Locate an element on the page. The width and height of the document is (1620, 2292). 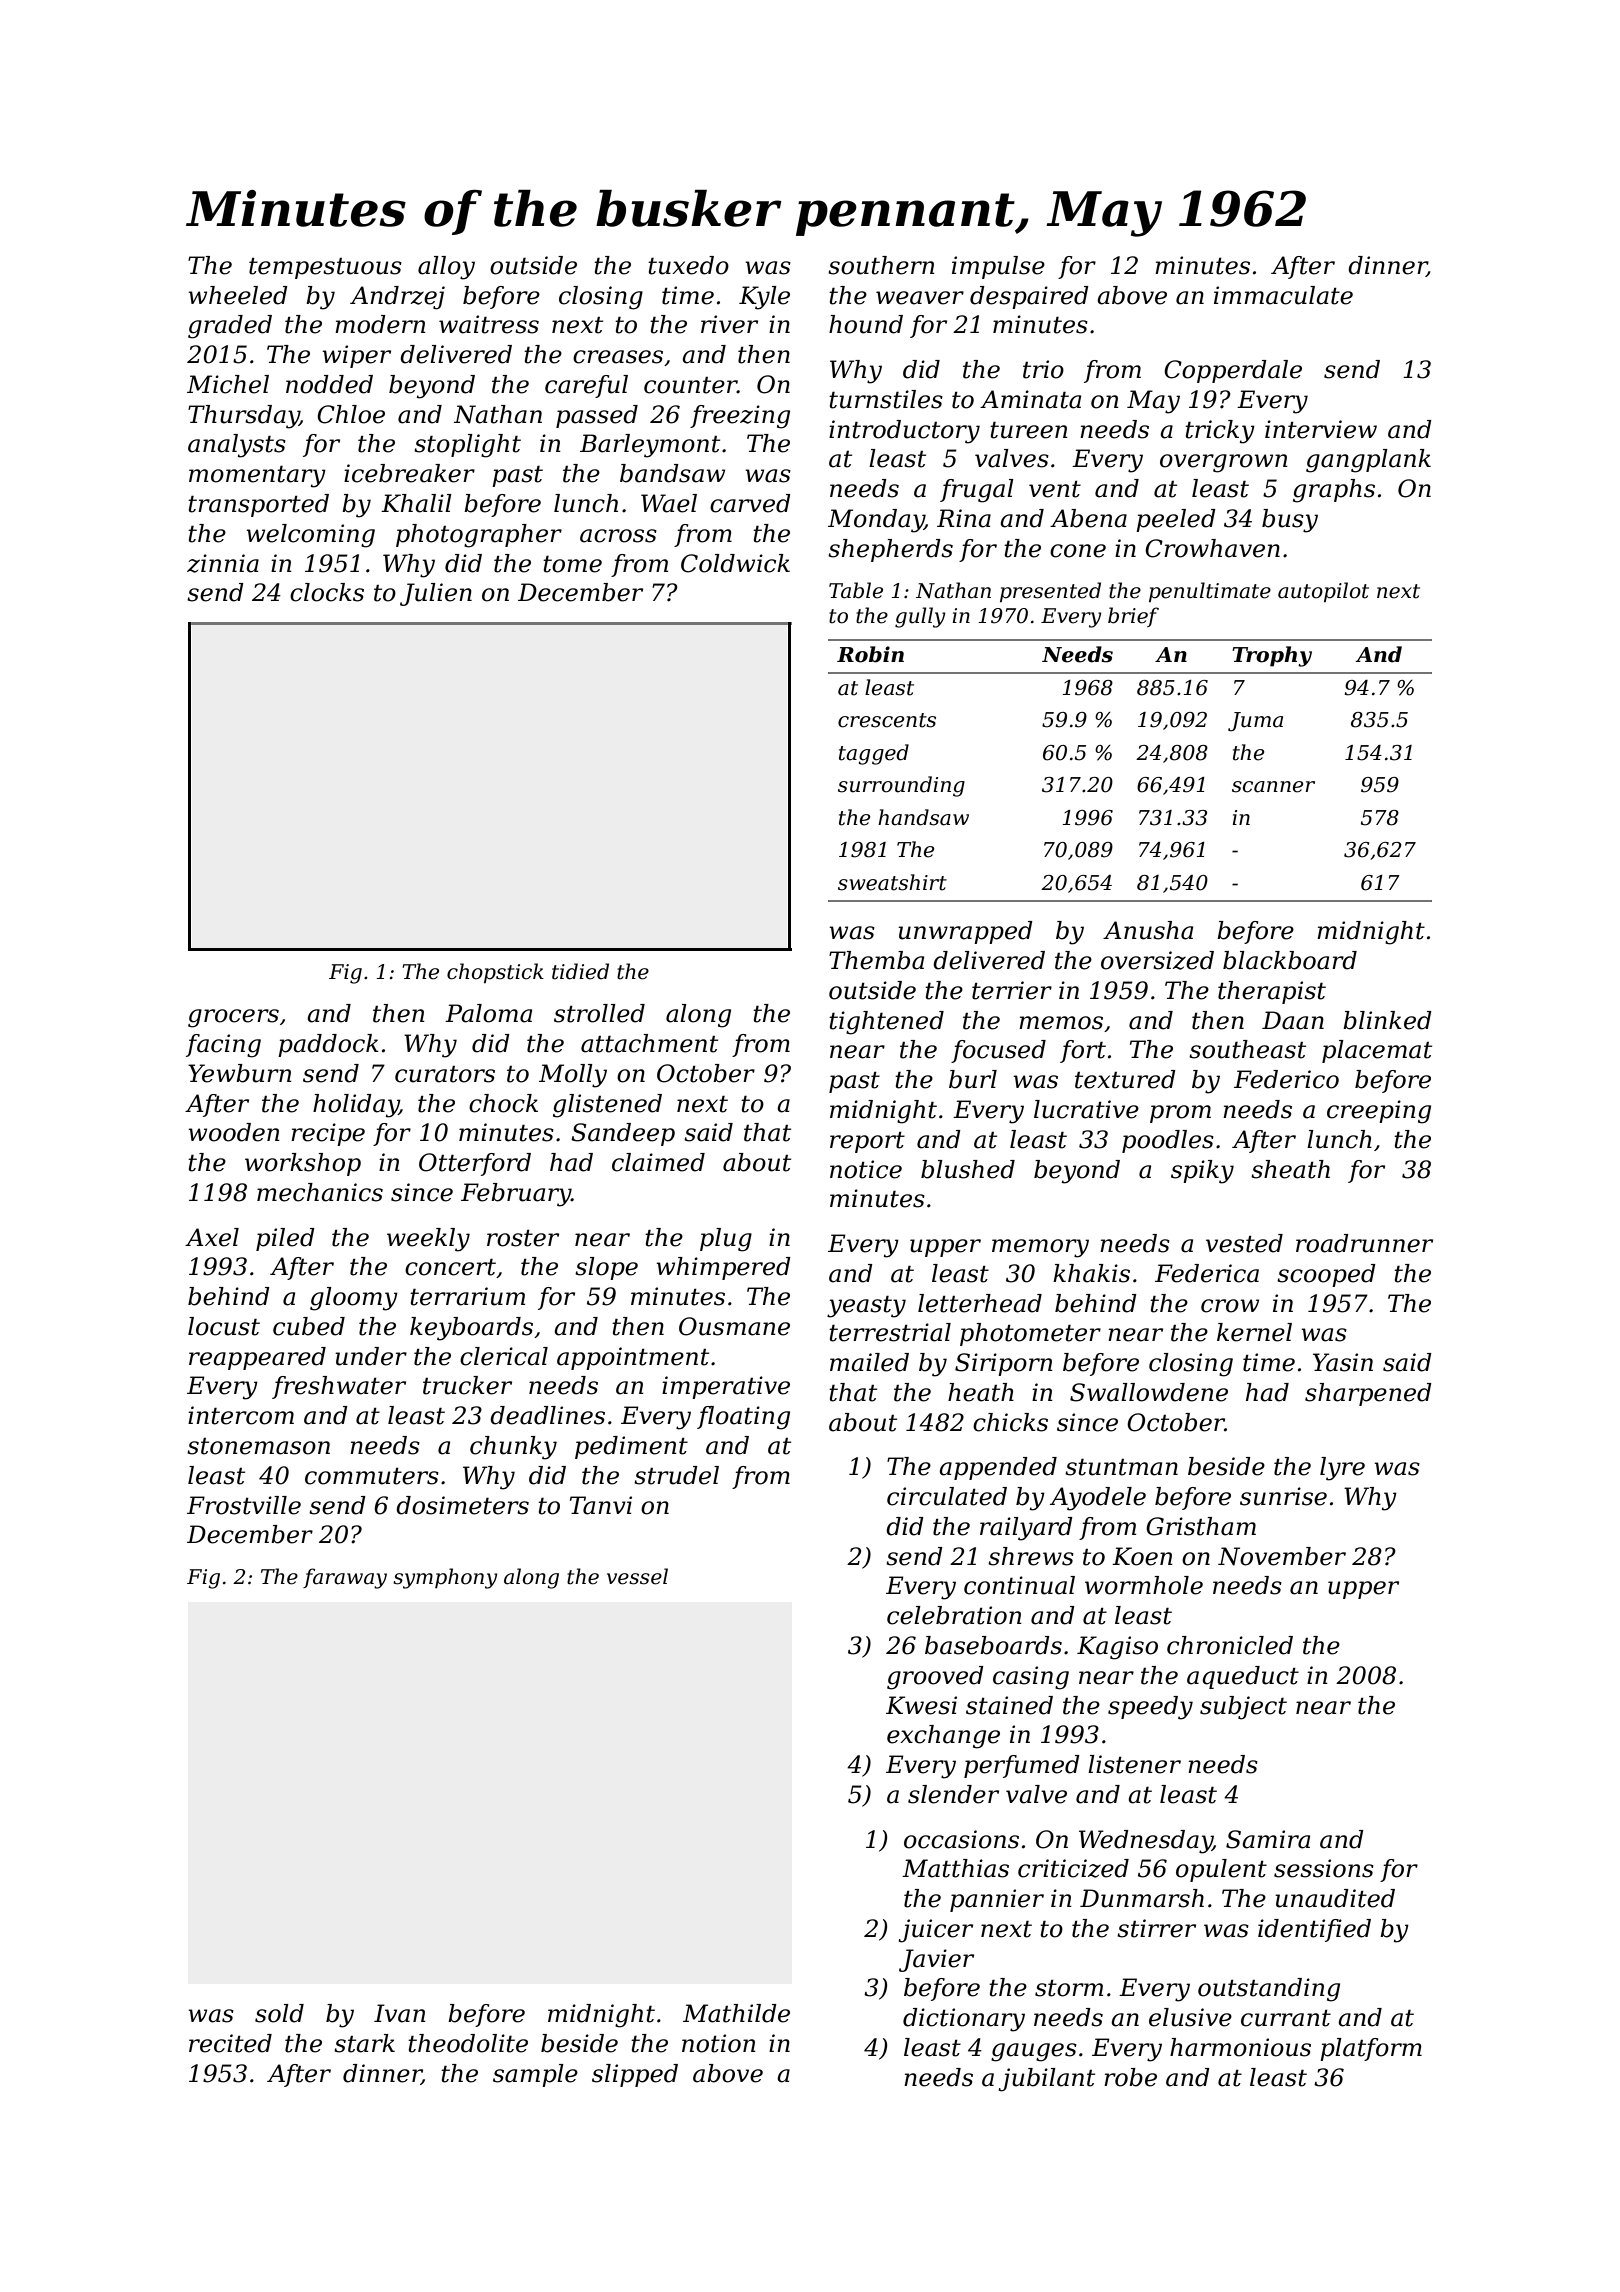
immaculate is located at coordinates (1283, 295).
